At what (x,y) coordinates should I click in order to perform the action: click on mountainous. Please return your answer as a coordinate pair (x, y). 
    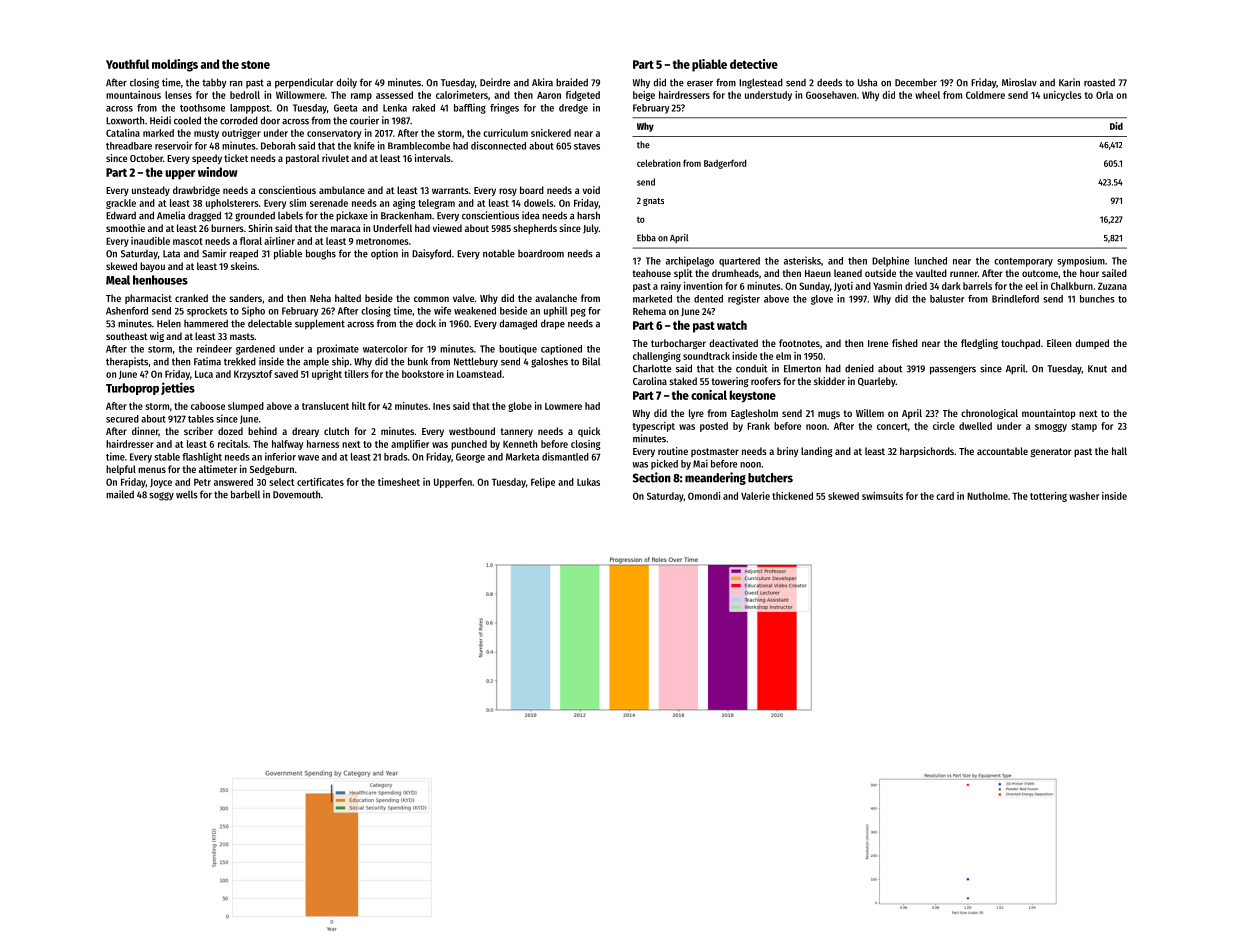
    Looking at the image, I should click on (133, 95).
